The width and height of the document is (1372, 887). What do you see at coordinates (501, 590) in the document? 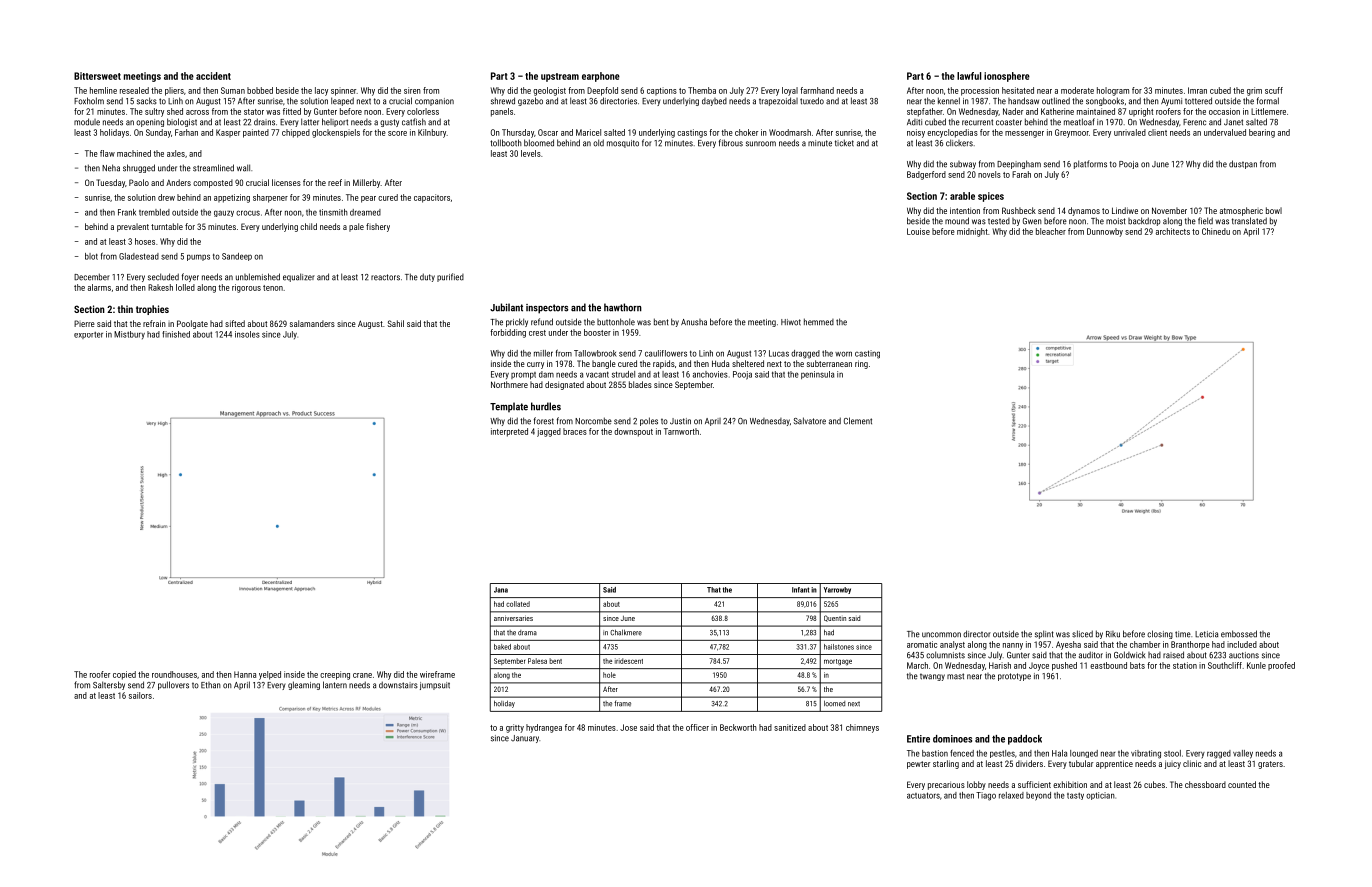
I see `Jana` at bounding box center [501, 590].
